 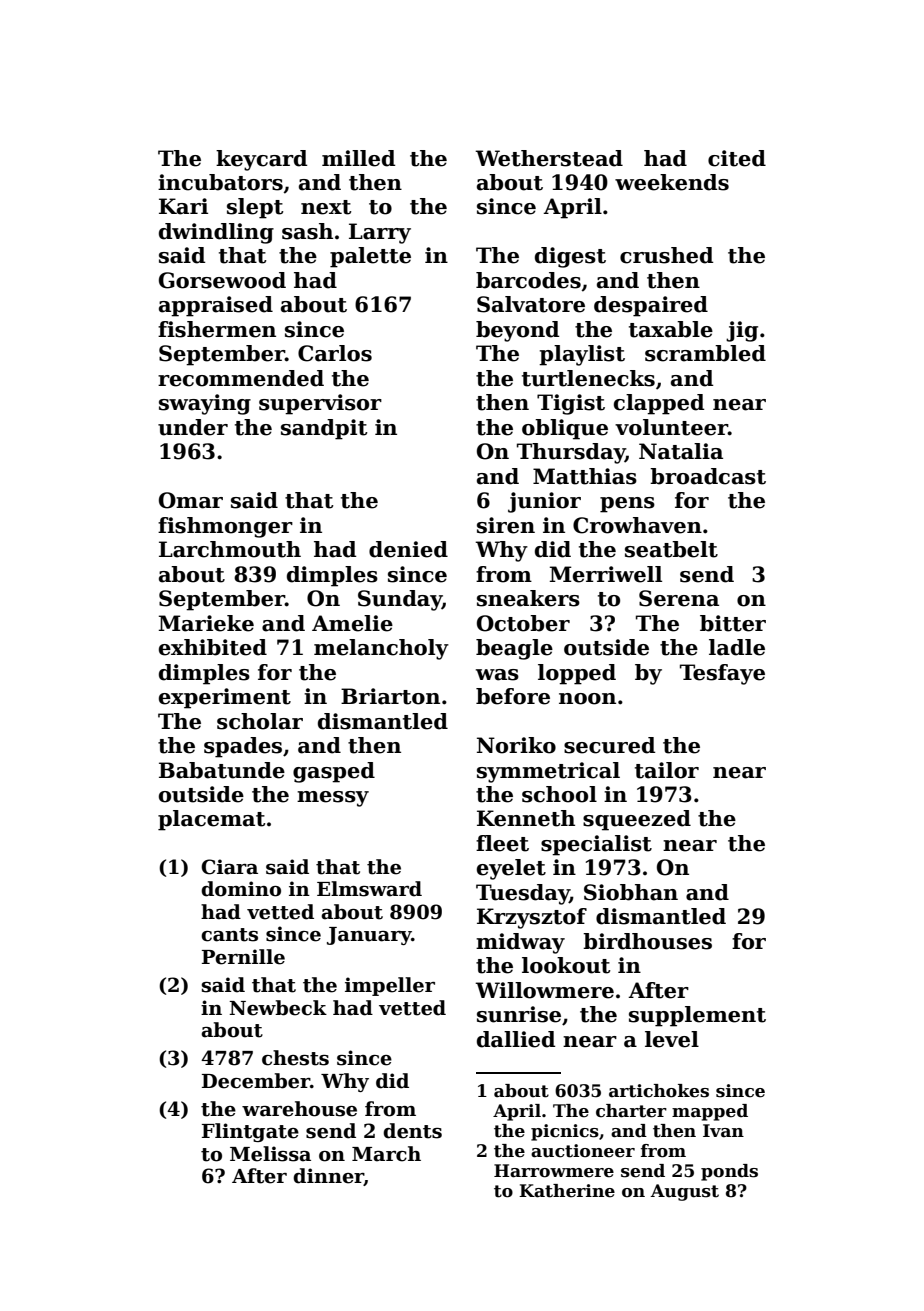 I want to click on Newbeck, so click(x=278, y=1008).
